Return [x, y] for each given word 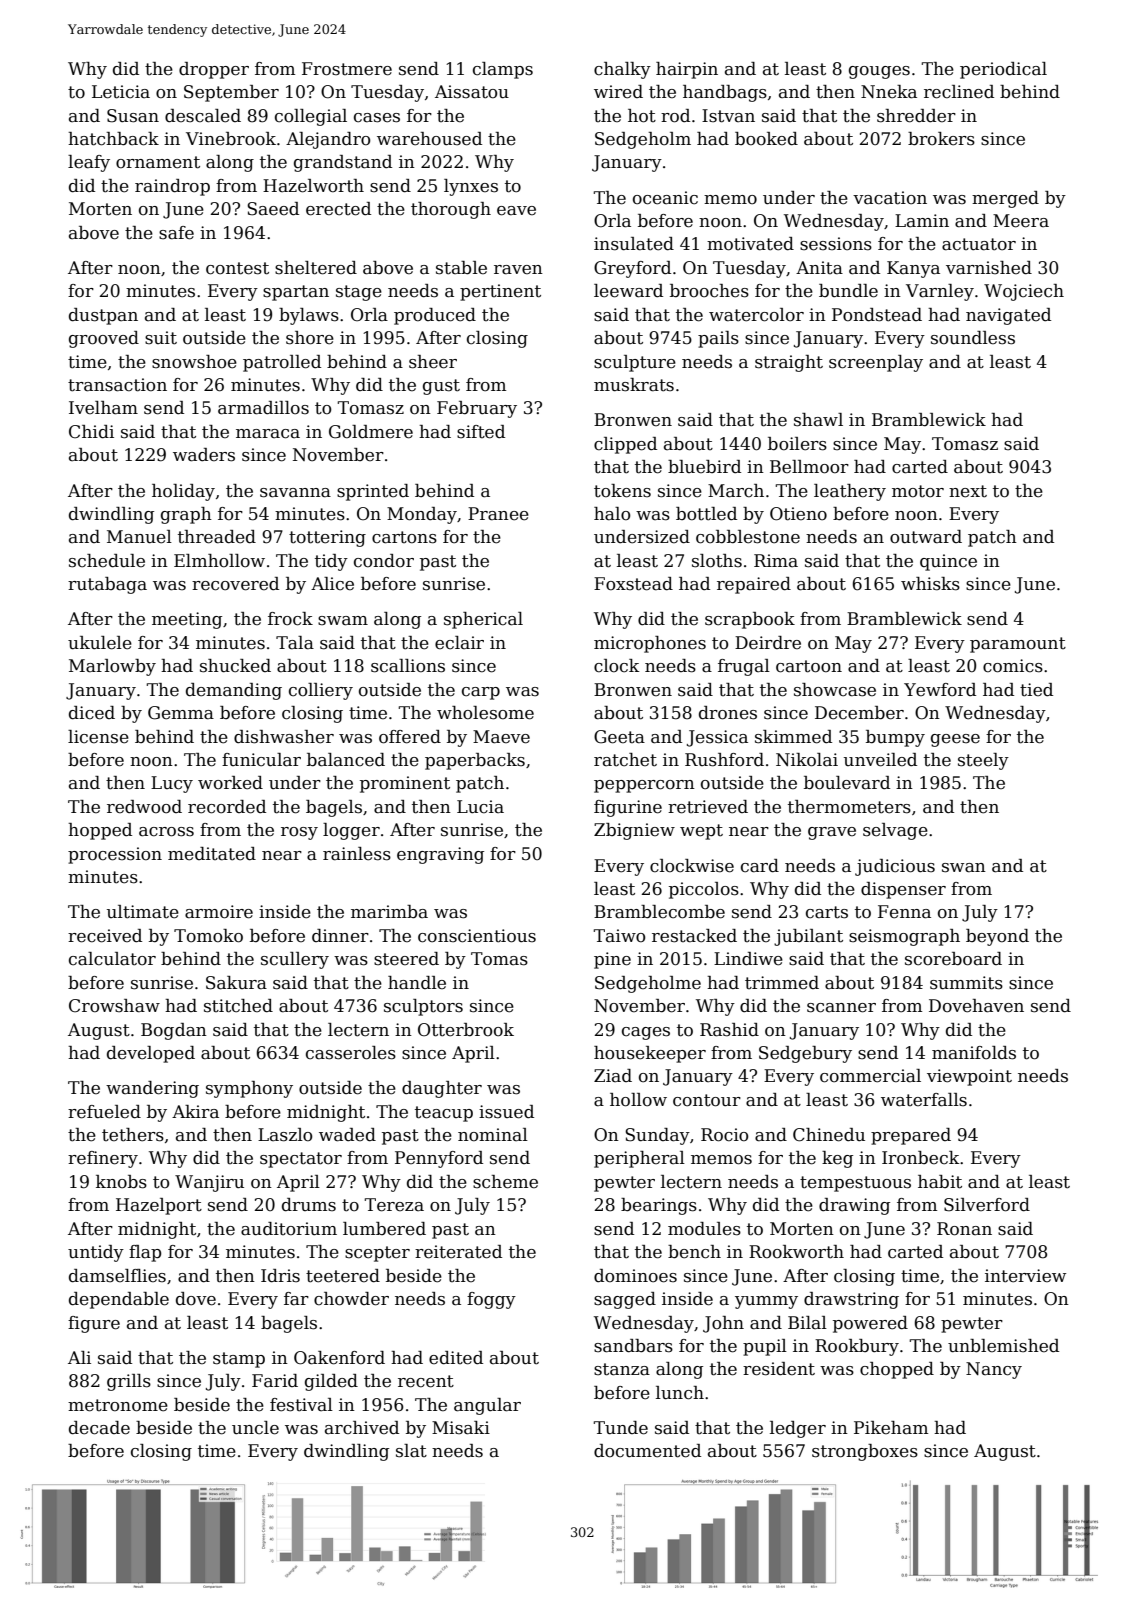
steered [406, 959]
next [968, 491]
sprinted [373, 492]
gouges [879, 72]
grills [129, 1382]
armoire [219, 912]
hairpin [687, 70]
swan [964, 868]
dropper [214, 70]
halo [612, 514]
